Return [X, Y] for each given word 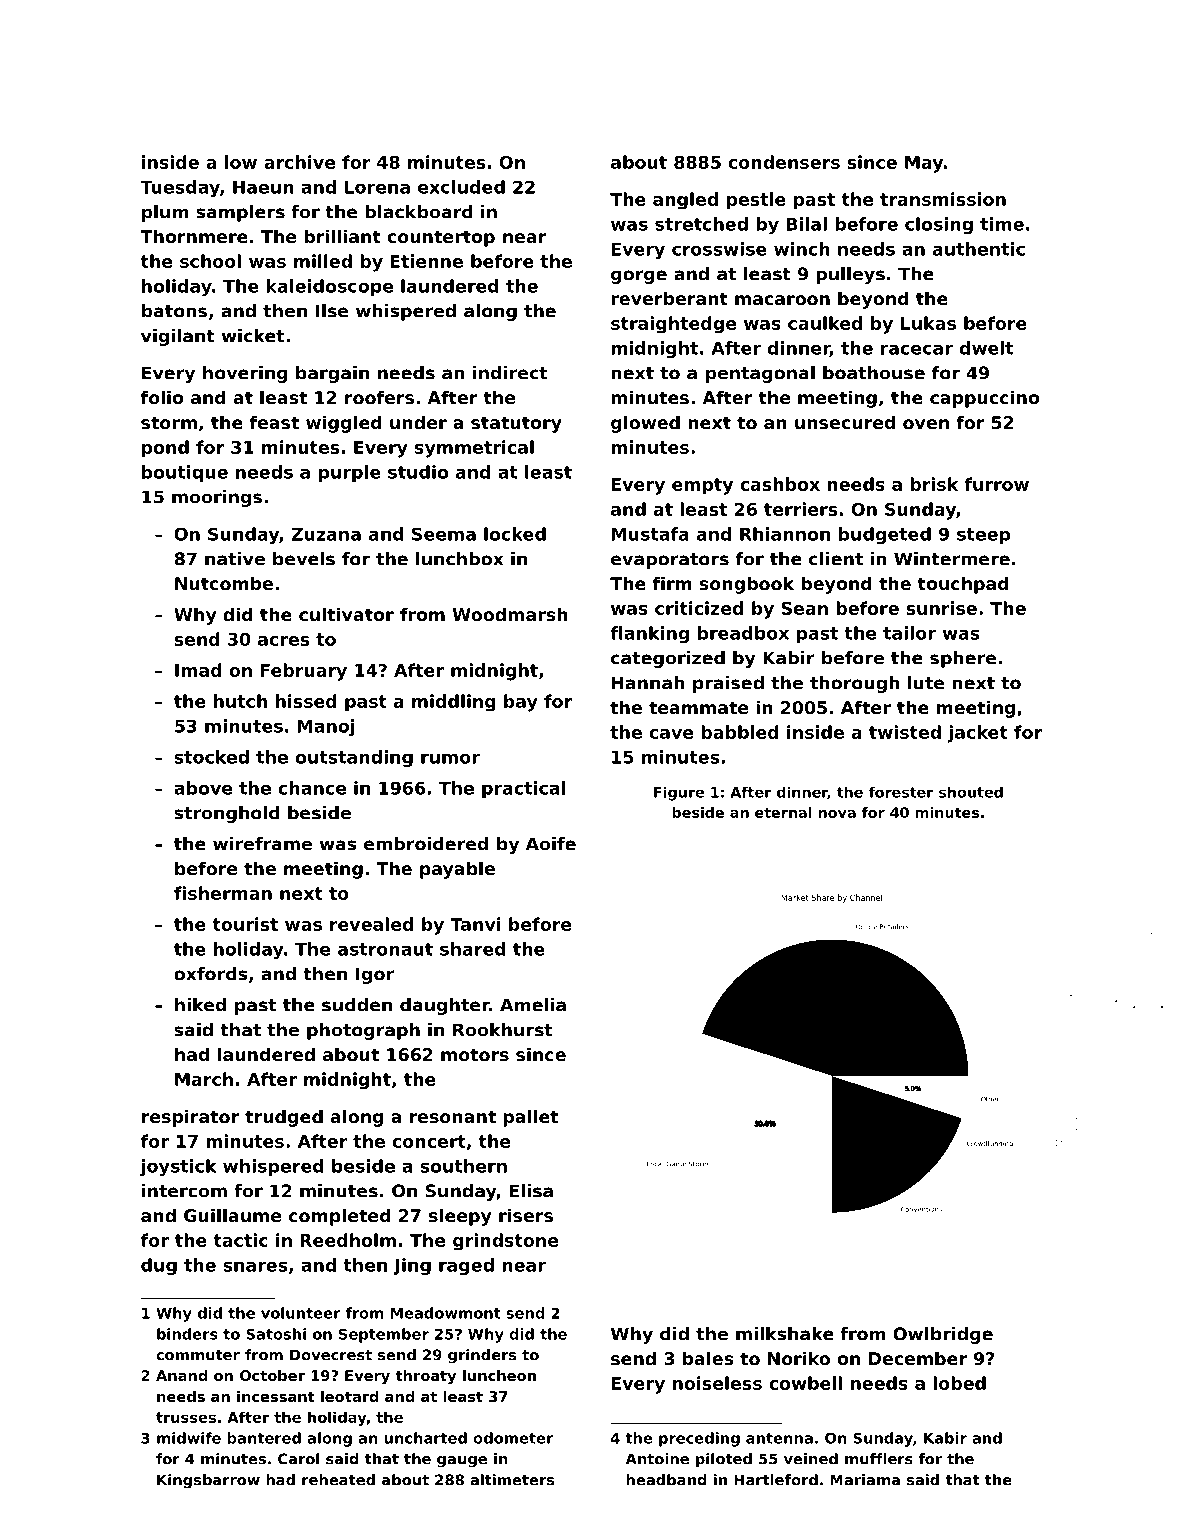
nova [837, 814]
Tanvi [475, 924]
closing [939, 225]
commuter [198, 1355]
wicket [253, 336]
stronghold [227, 814]
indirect [510, 373]
